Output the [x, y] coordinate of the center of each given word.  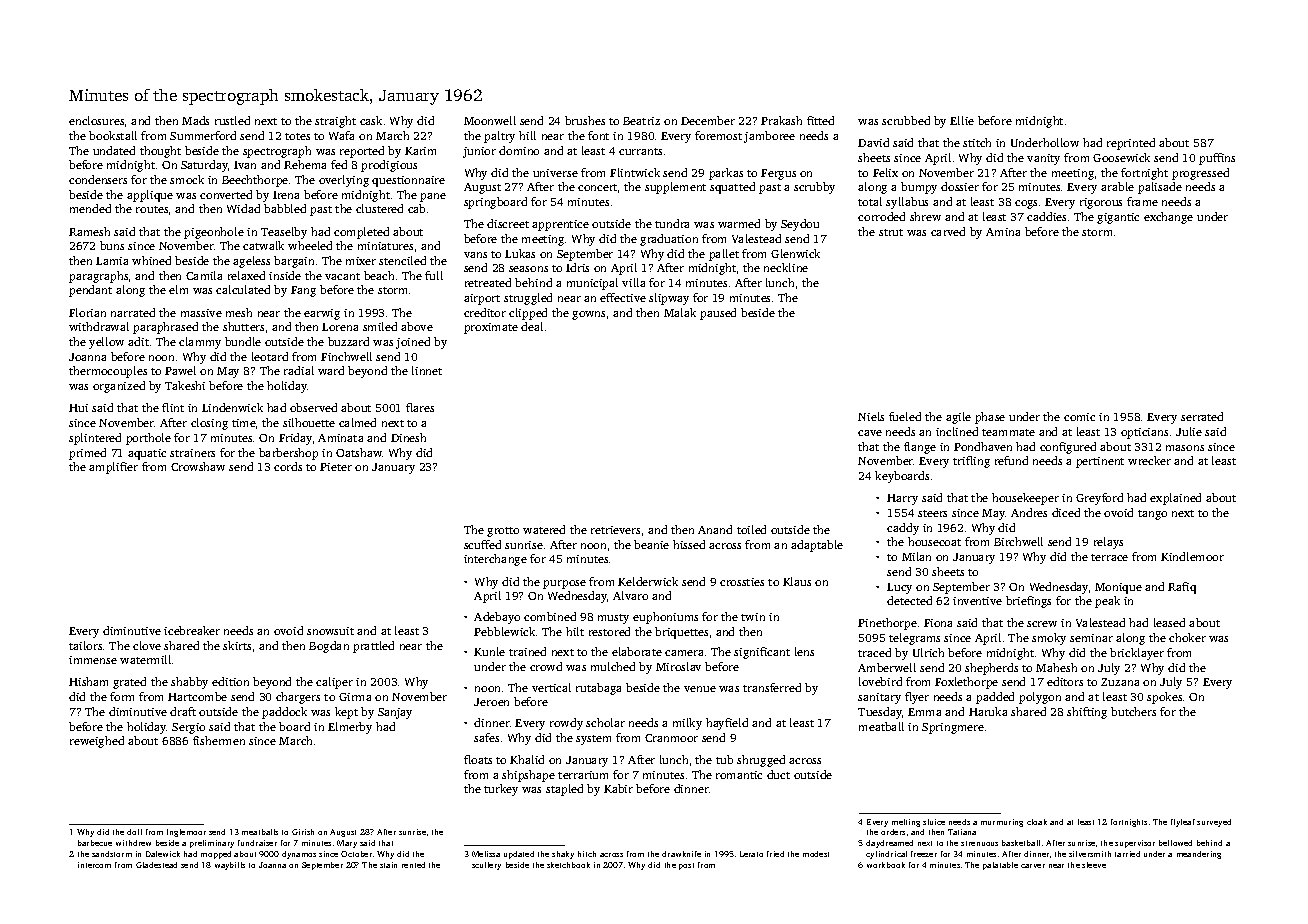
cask [371, 120]
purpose [564, 584]
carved [948, 231]
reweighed [97, 742]
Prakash [781, 120]
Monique [1118, 588]
